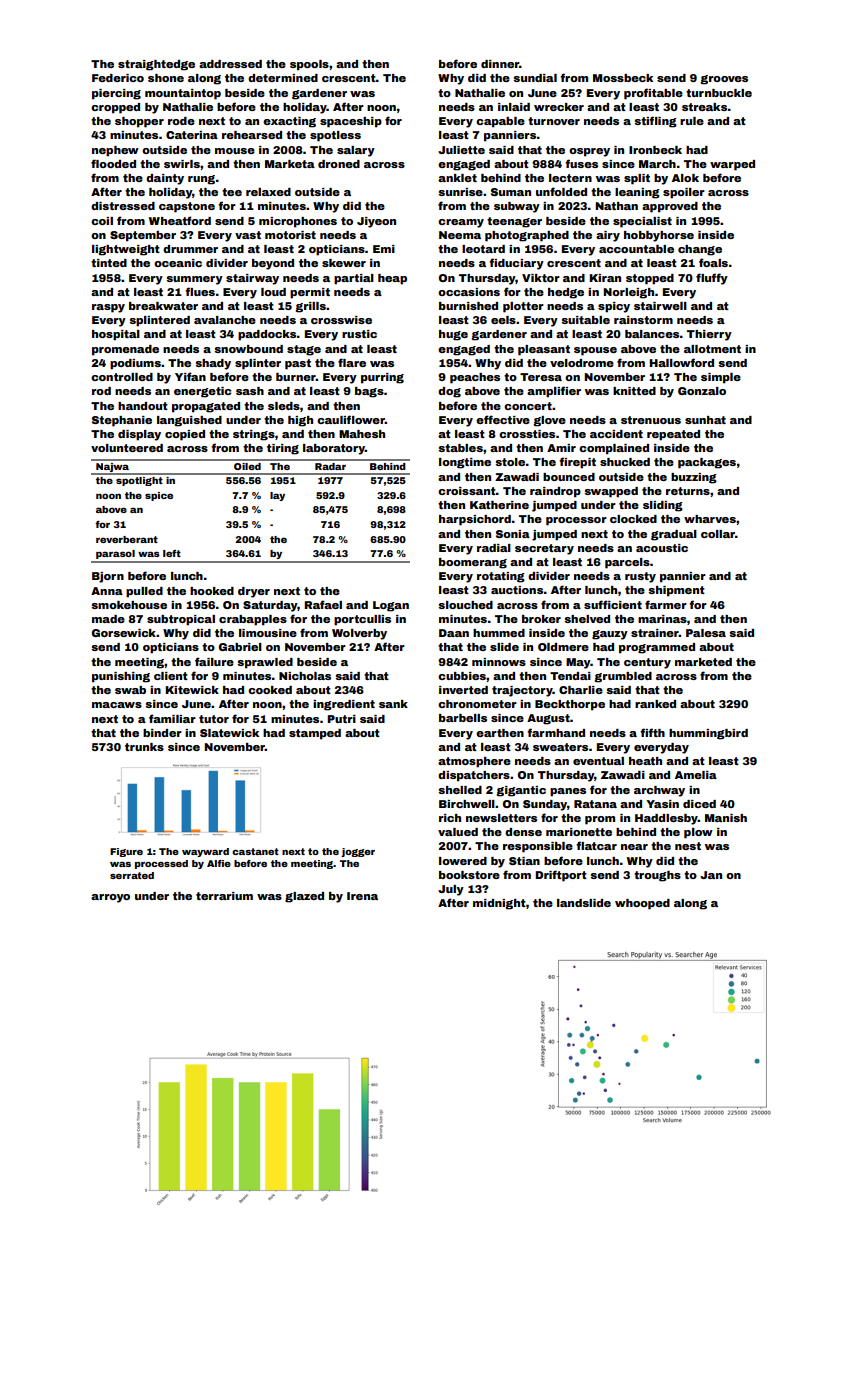  I want to click on amplifier, so click(554, 392).
